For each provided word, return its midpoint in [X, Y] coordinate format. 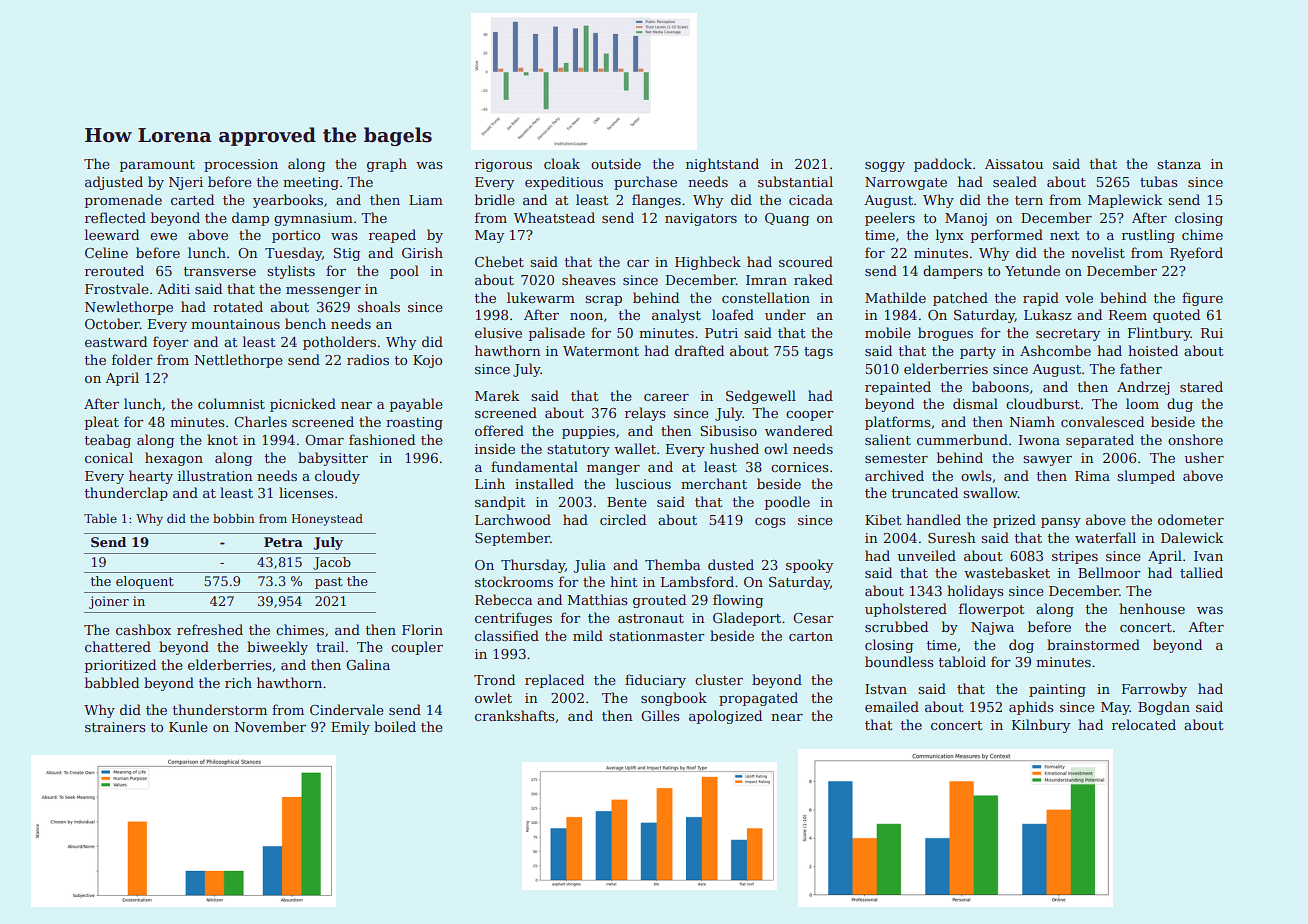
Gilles [660, 715]
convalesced [1102, 421]
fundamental [534, 466]
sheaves [589, 279]
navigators [701, 219]
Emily [350, 728]
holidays [975, 592]
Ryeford [1196, 254]
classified [507, 635]
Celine [106, 252]
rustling [1148, 236]
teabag [108, 441]
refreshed [210, 629]
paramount [157, 166]
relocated [1144, 724]
